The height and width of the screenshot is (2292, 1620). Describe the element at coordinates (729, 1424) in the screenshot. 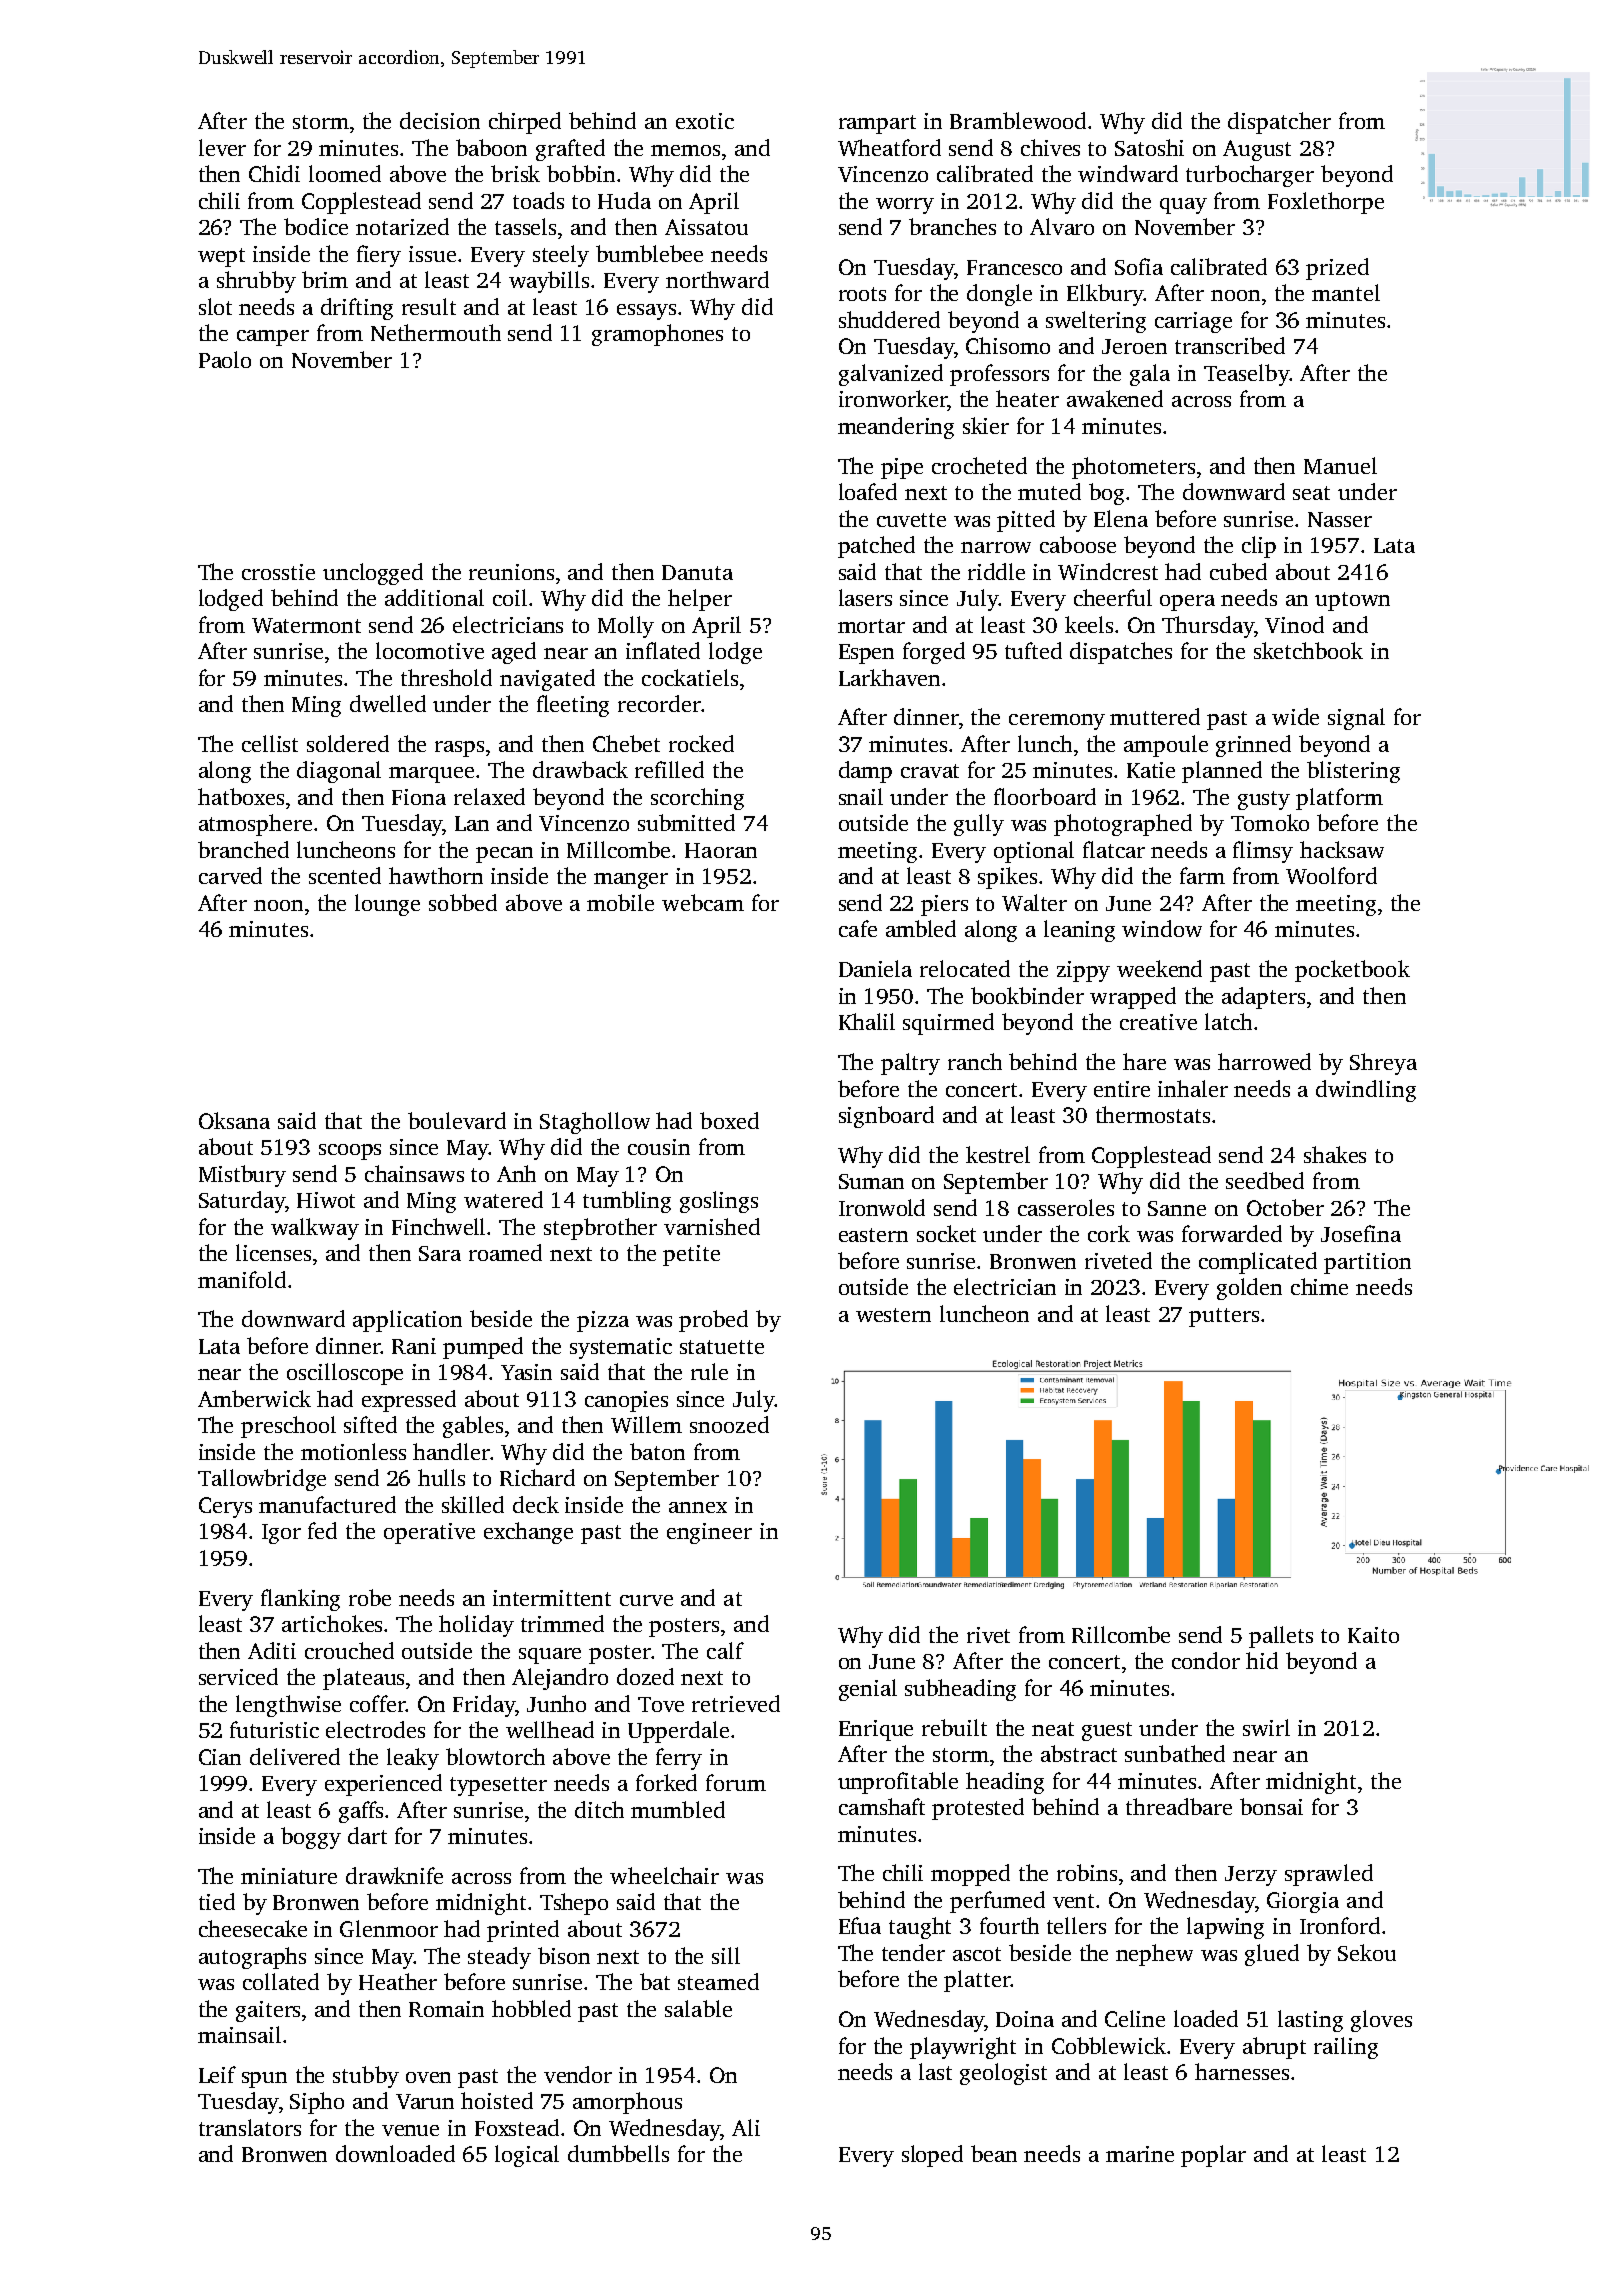

I see `snoozed` at that location.
